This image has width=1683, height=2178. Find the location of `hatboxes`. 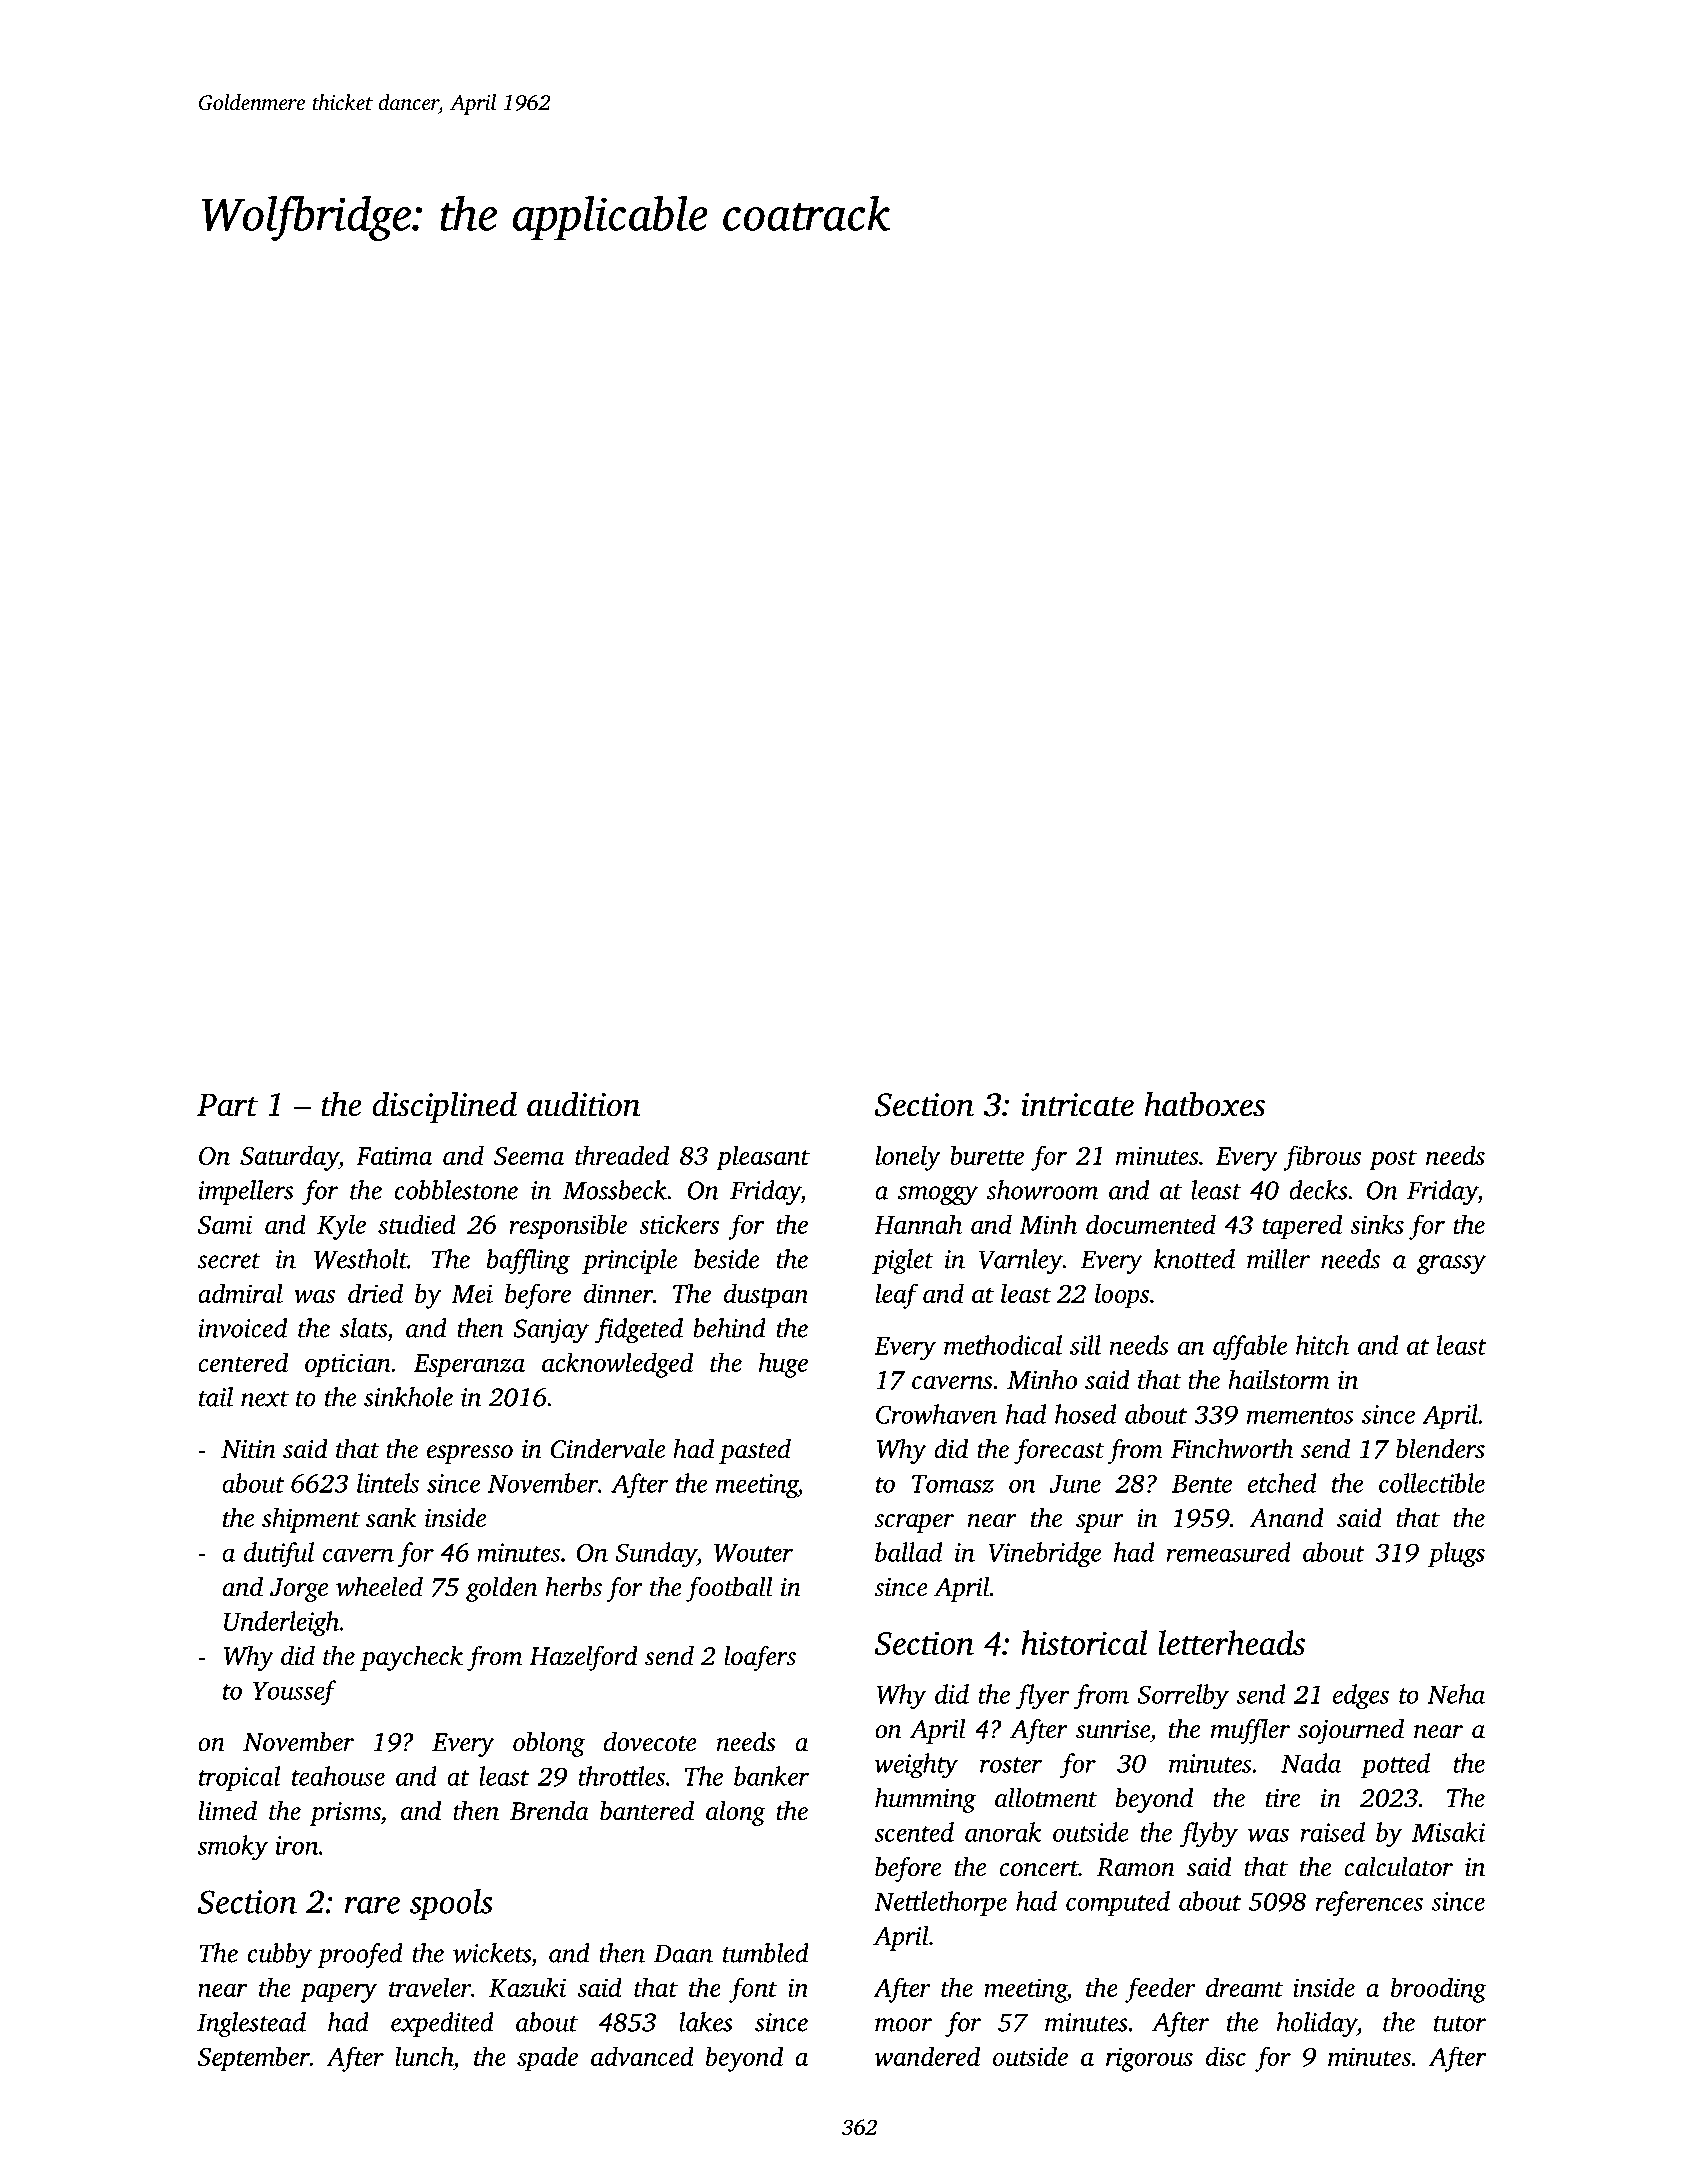

hatboxes is located at coordinates (1204, 1104).
